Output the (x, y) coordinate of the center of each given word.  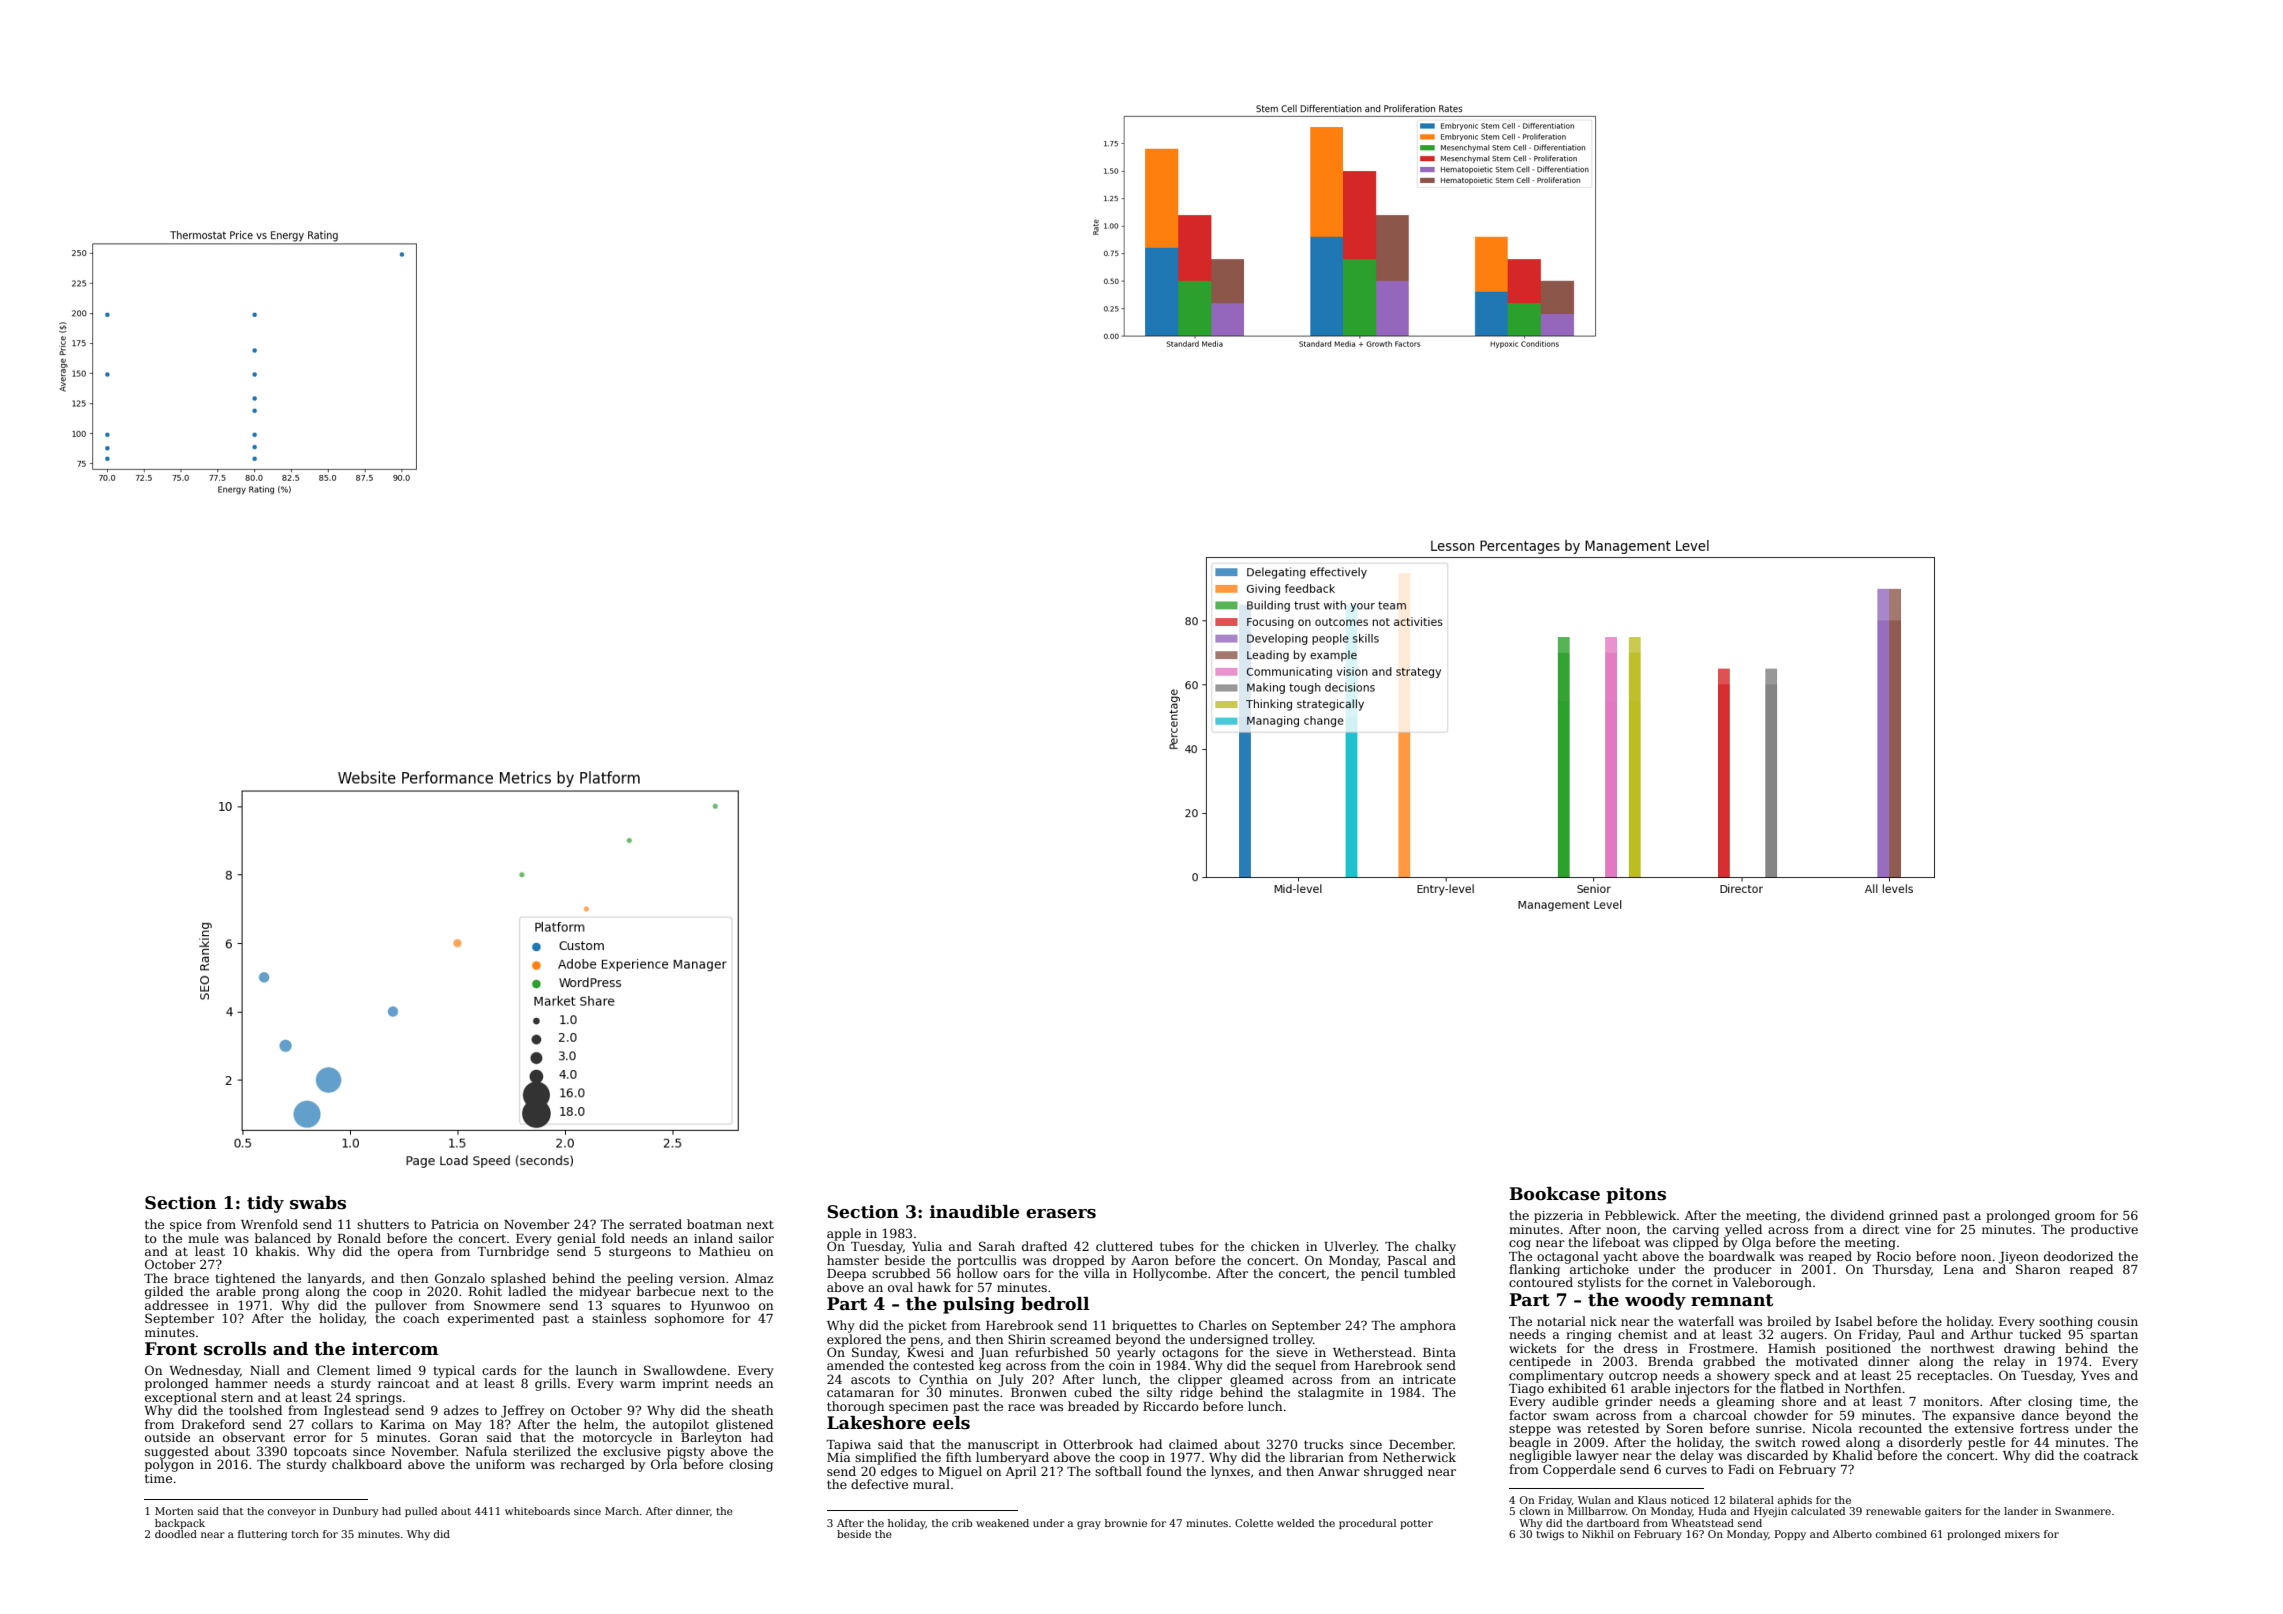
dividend (1857, 1215)
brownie (1126, 1523)
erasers (1061, 1214)
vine (1918, 1229)
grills (551, 1384)
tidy (265, 1204)
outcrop (1633, 1377)
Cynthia (943, 1380)
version (702, 1278)
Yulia (927, 1246)
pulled (421, 1512)
